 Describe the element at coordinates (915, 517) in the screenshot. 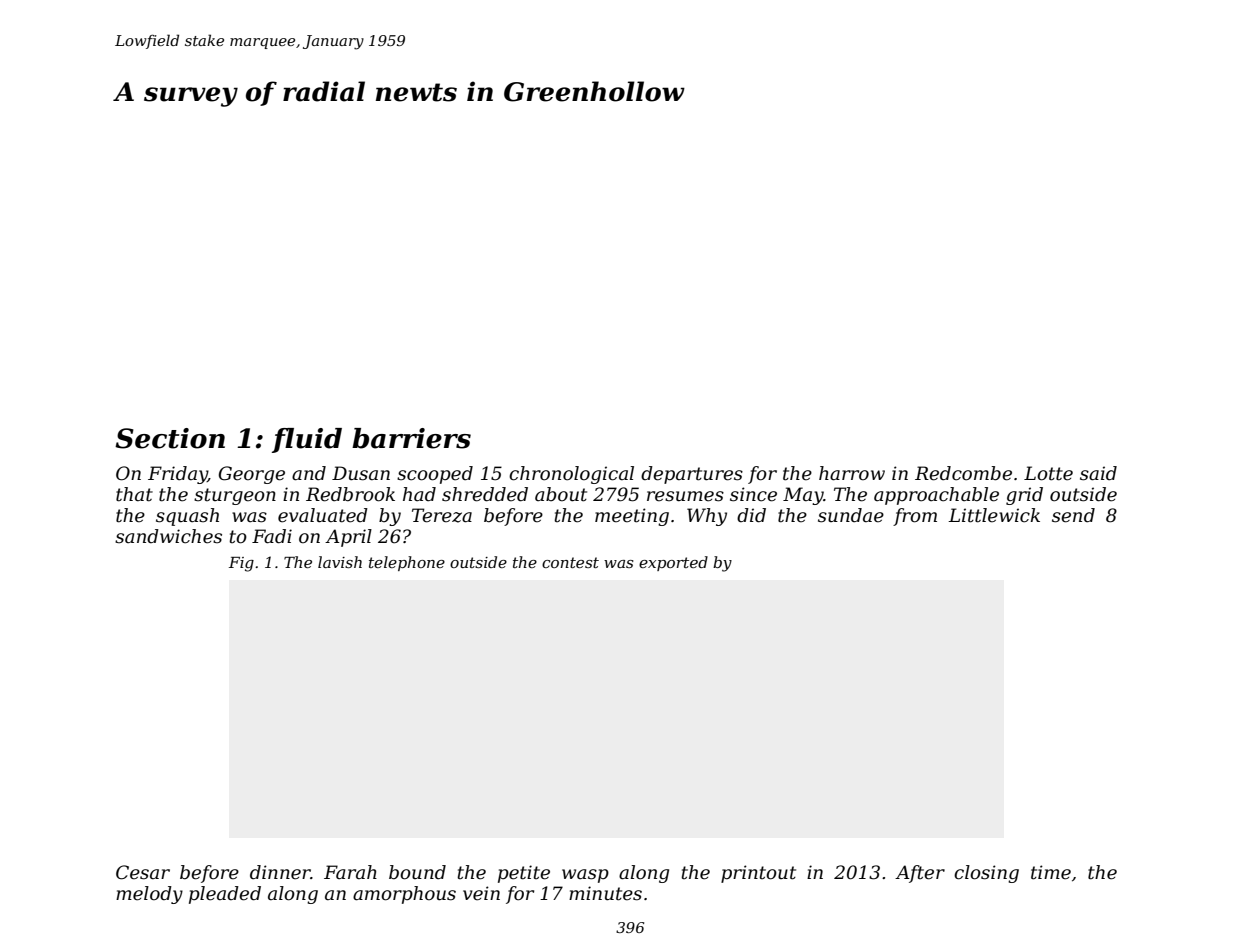

I see `from` at that location.
